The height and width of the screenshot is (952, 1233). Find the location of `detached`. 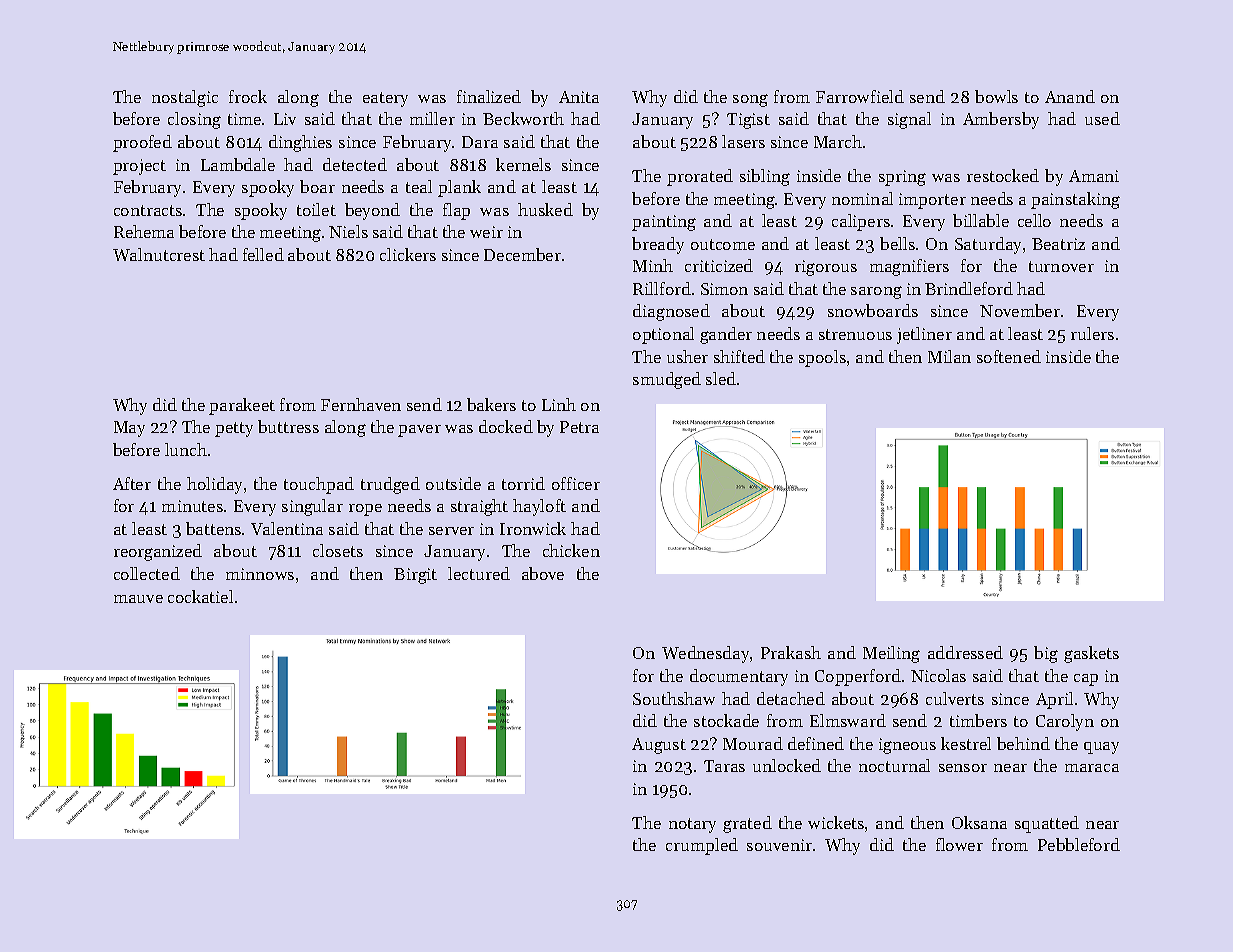

detached is located at coordinates (791, 698).
